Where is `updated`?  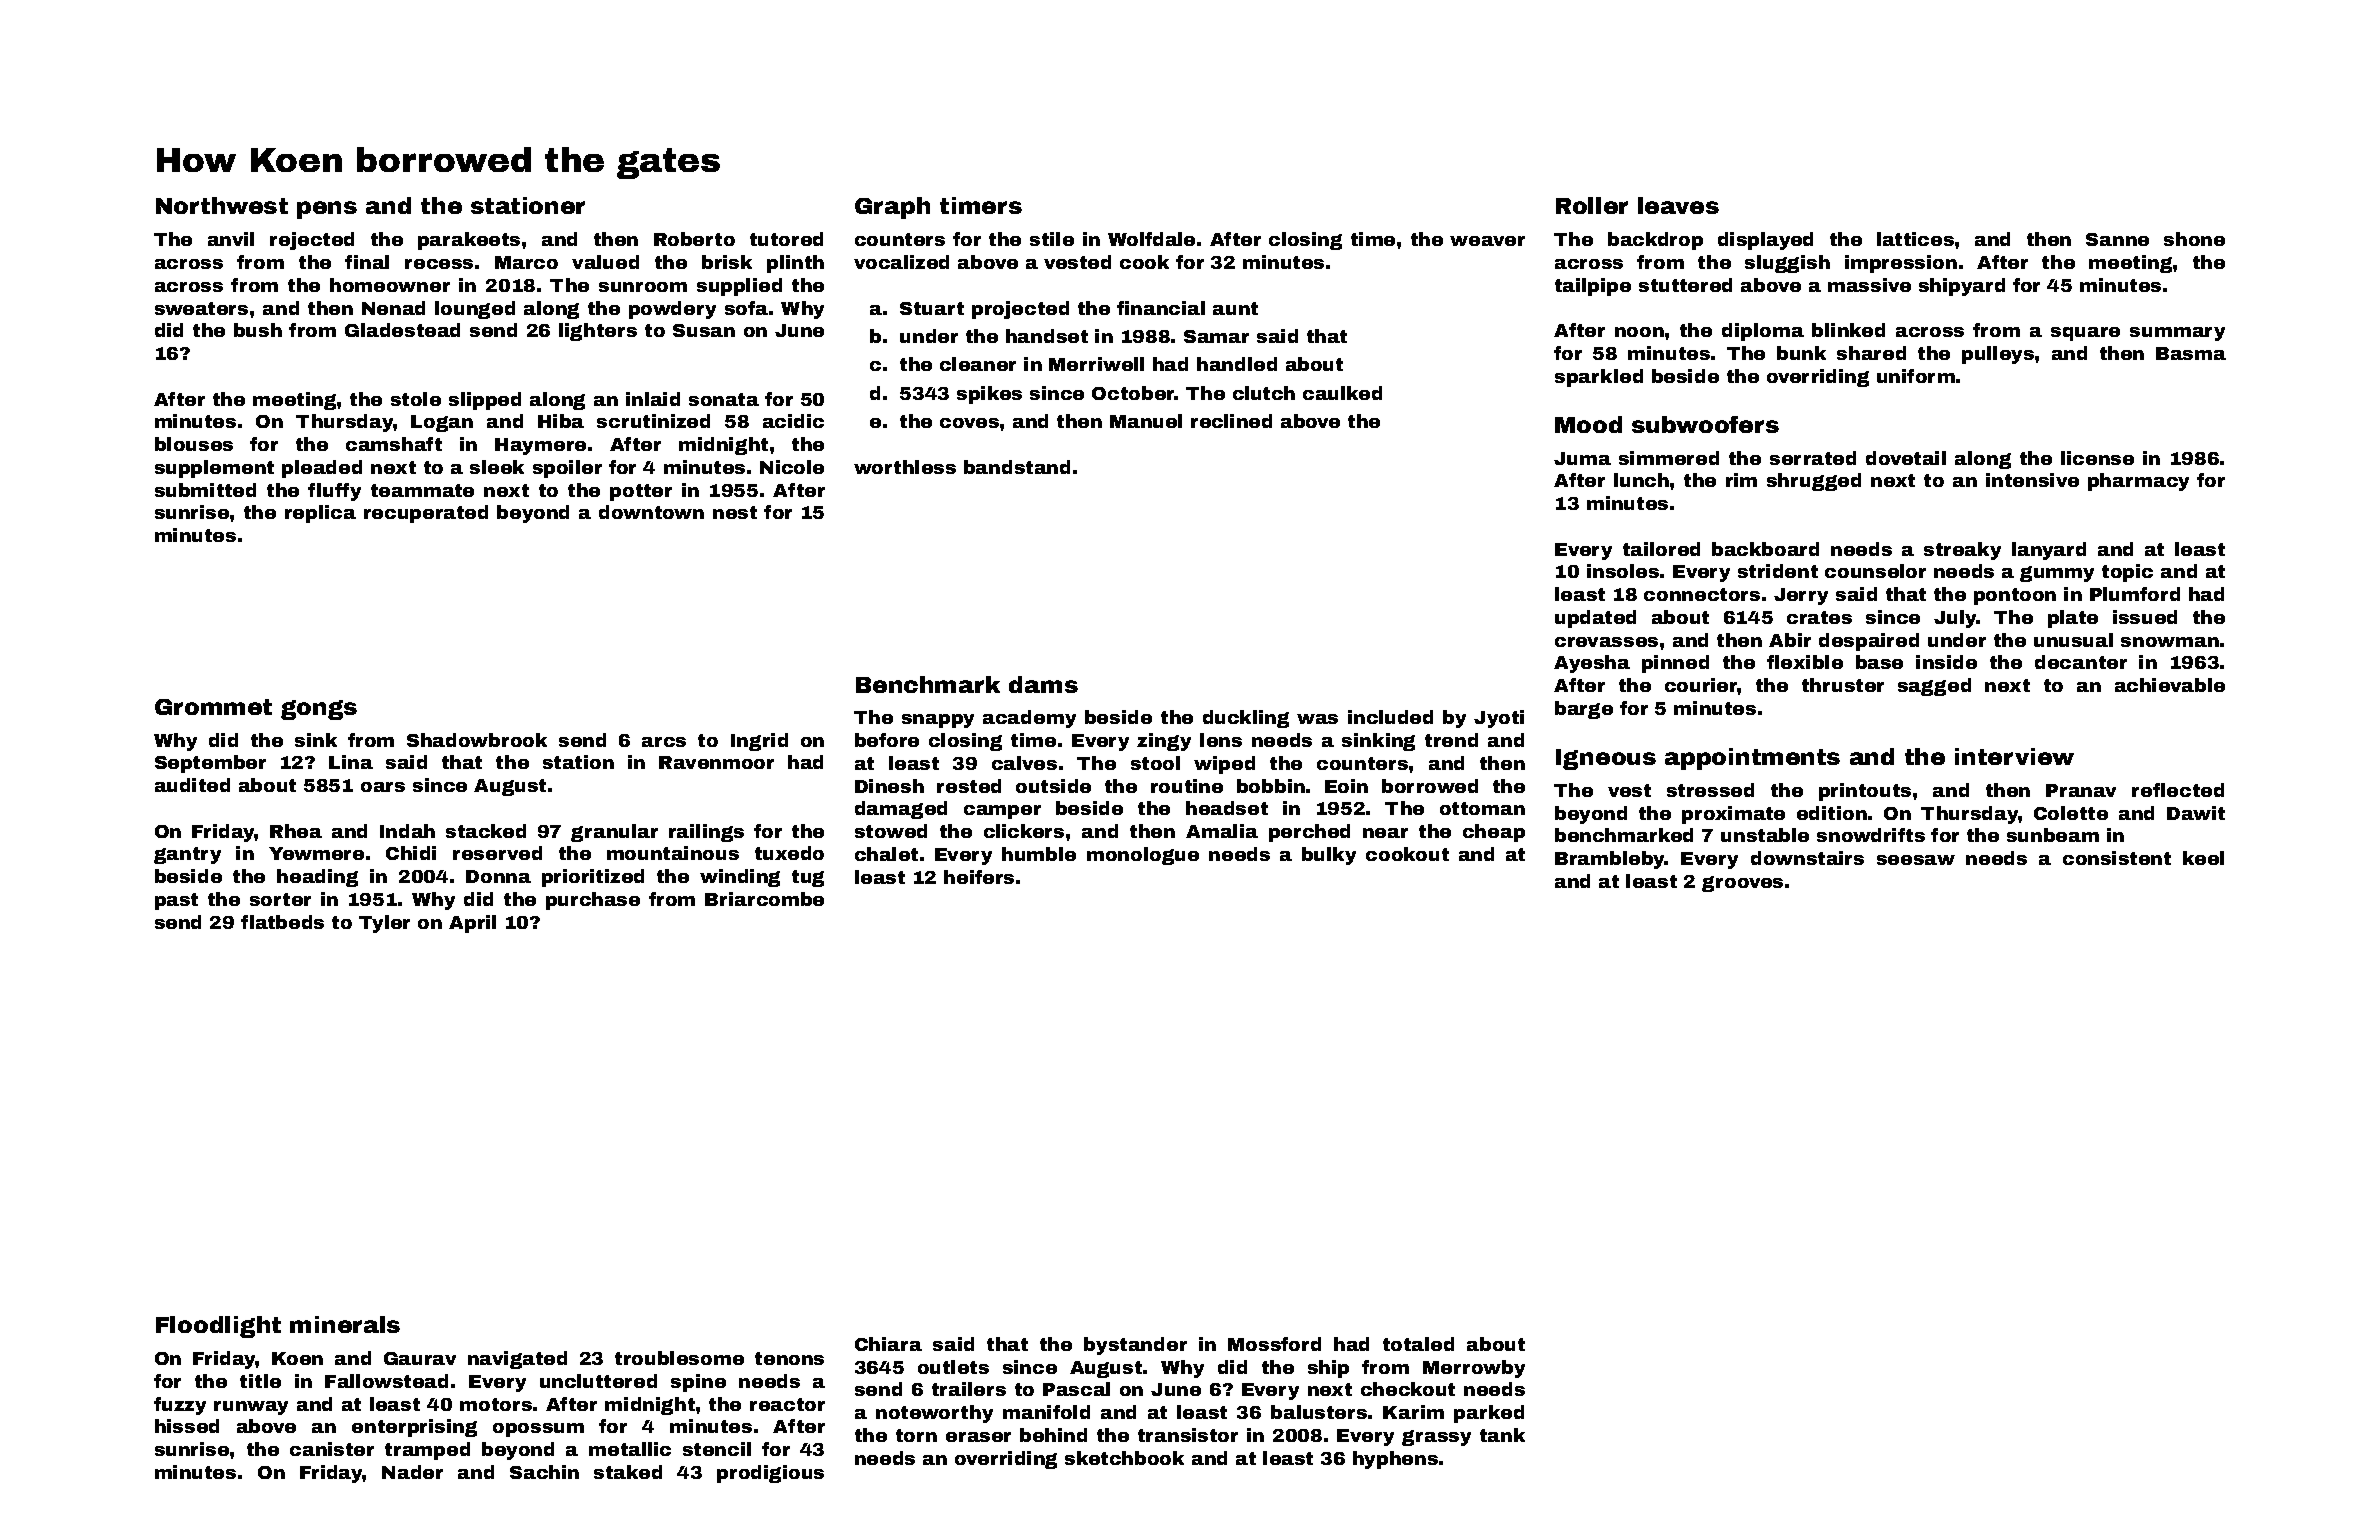
updated is located at coordinates (1595, 619).
